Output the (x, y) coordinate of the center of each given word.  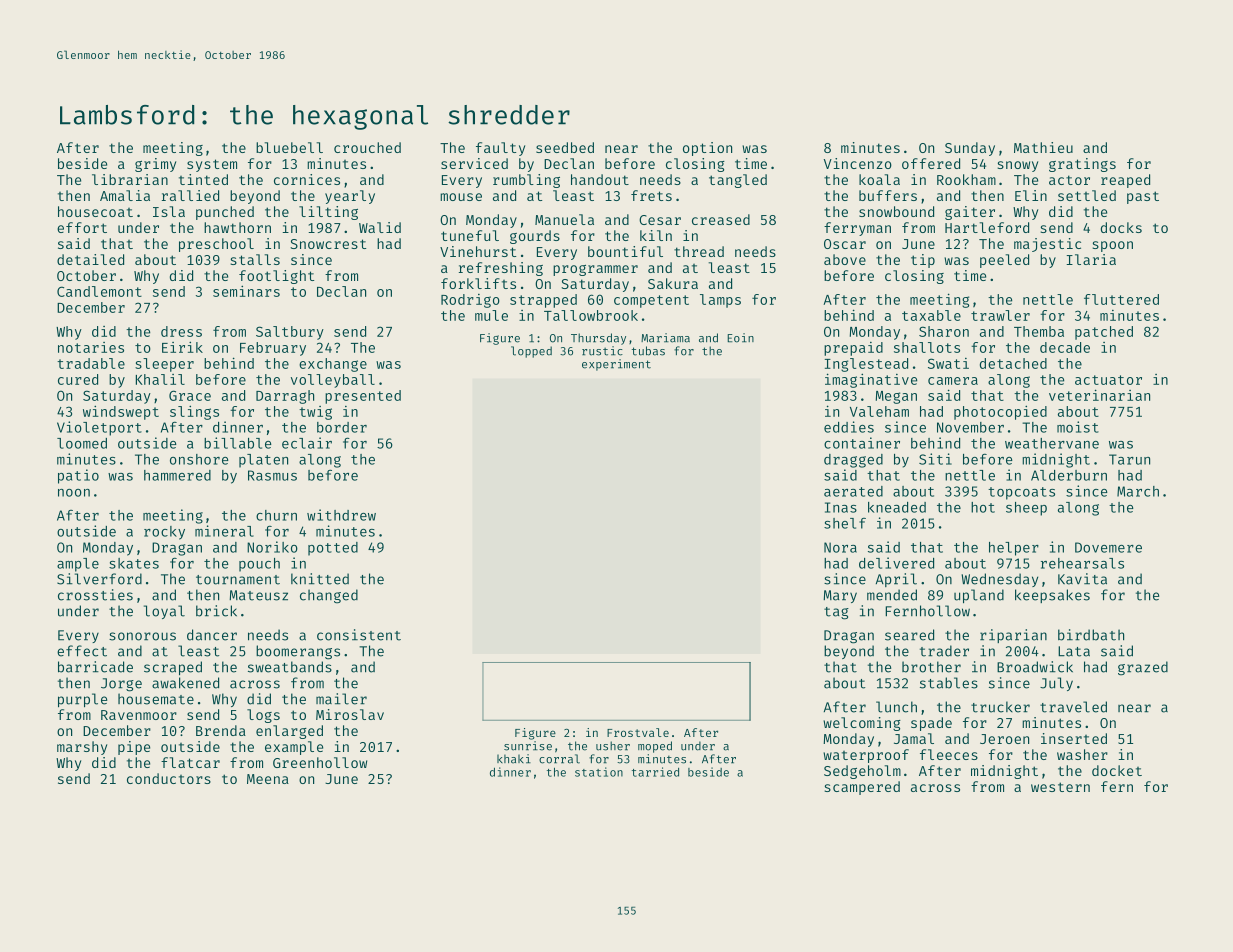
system (212, 165)
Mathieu (1043, 147)
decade (1065, 347)
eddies (849, 427)
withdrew (341, 515)
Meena (268, 779)
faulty (500, 149)
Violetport (99, 428)
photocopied (1000, 412)
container (862, 443)
